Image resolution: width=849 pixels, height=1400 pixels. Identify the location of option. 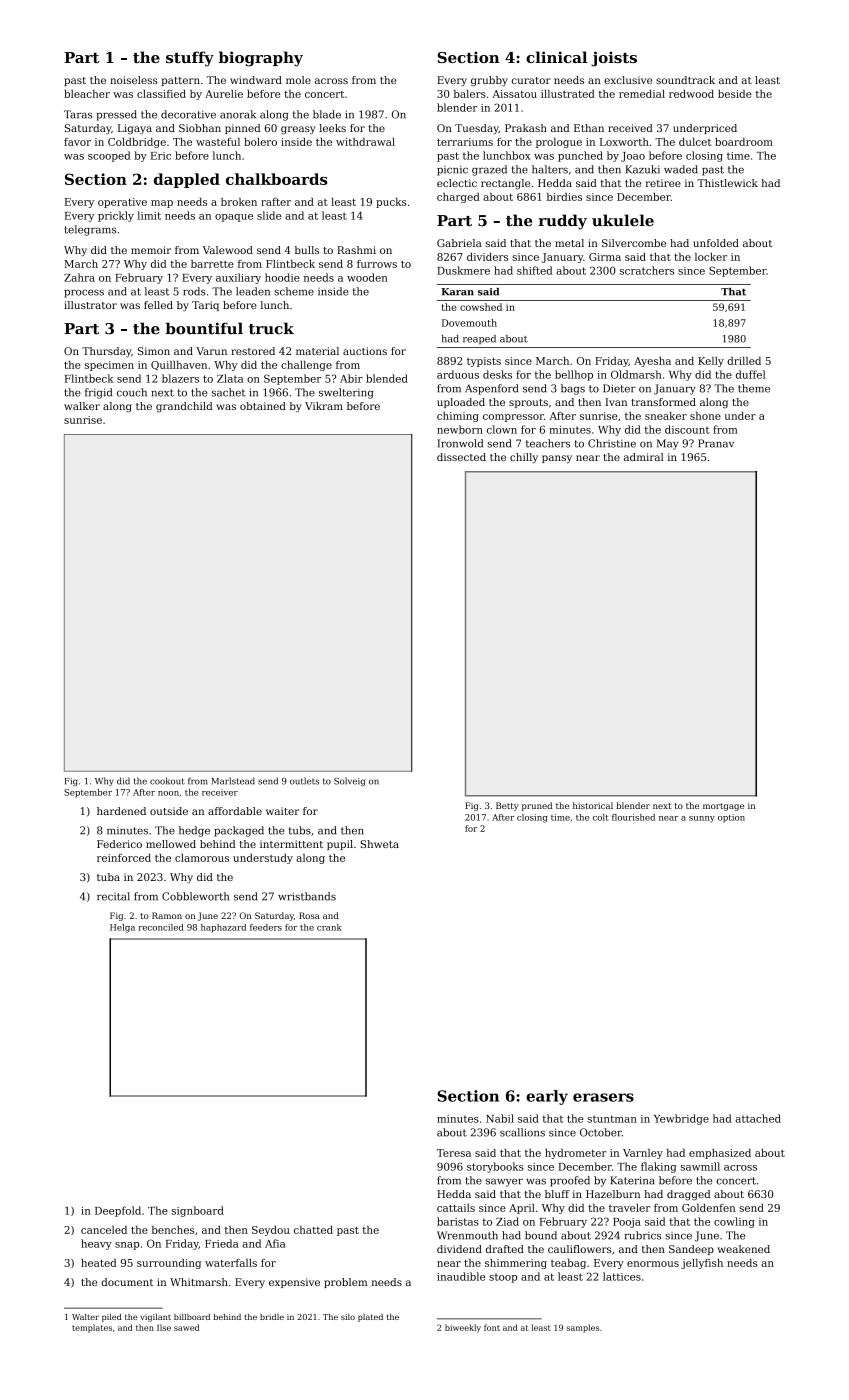
(731, 818).
